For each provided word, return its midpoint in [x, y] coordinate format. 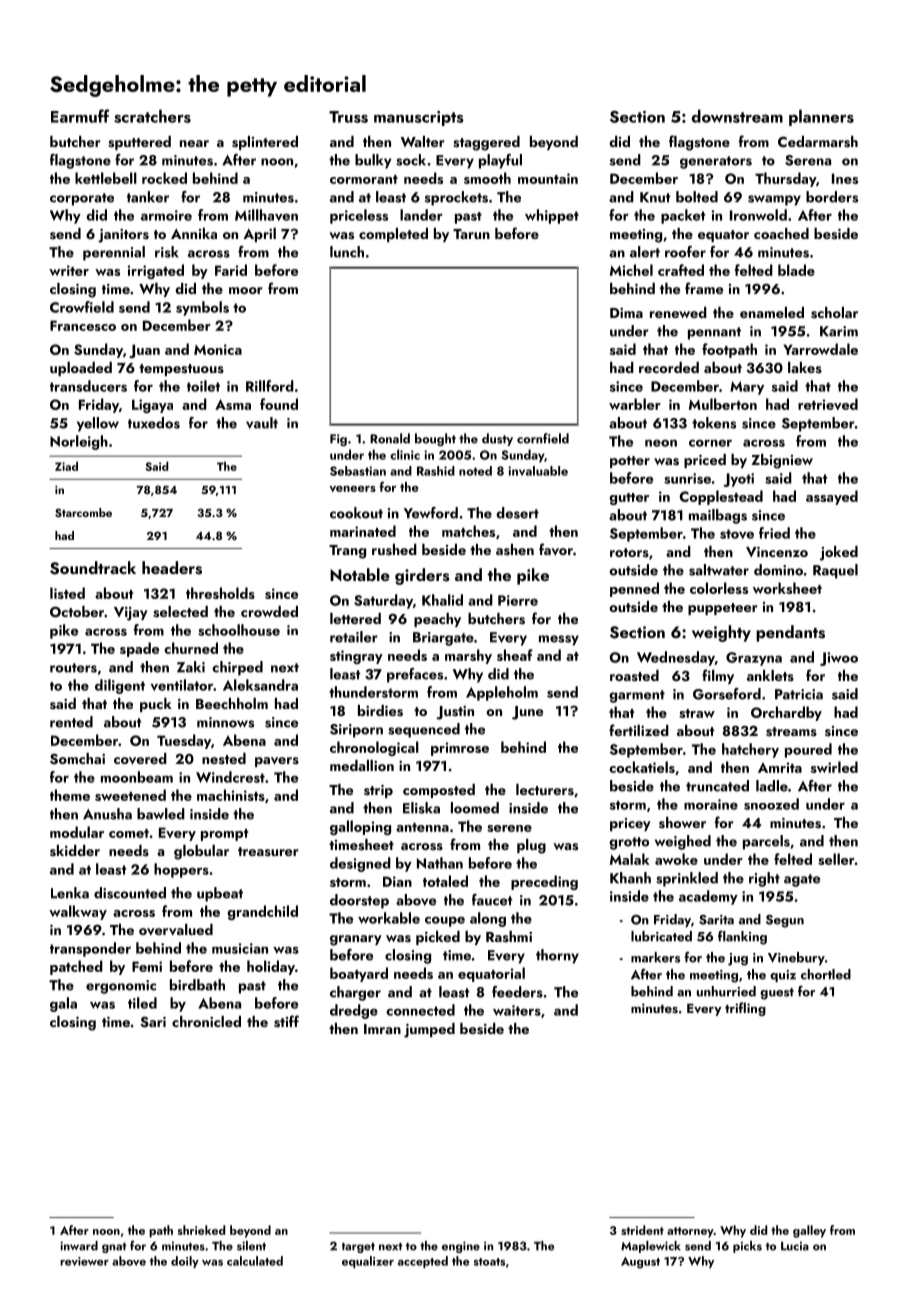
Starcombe [83, 512]
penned [634, 589]
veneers [353, 489]
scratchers [152, 116]
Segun [785, 921]
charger [355, 993]
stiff [286, 1021]
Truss [348, 117]
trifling [745, 1009]
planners [821, 117]
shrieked [201, 1230]
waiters [517, 1010]
